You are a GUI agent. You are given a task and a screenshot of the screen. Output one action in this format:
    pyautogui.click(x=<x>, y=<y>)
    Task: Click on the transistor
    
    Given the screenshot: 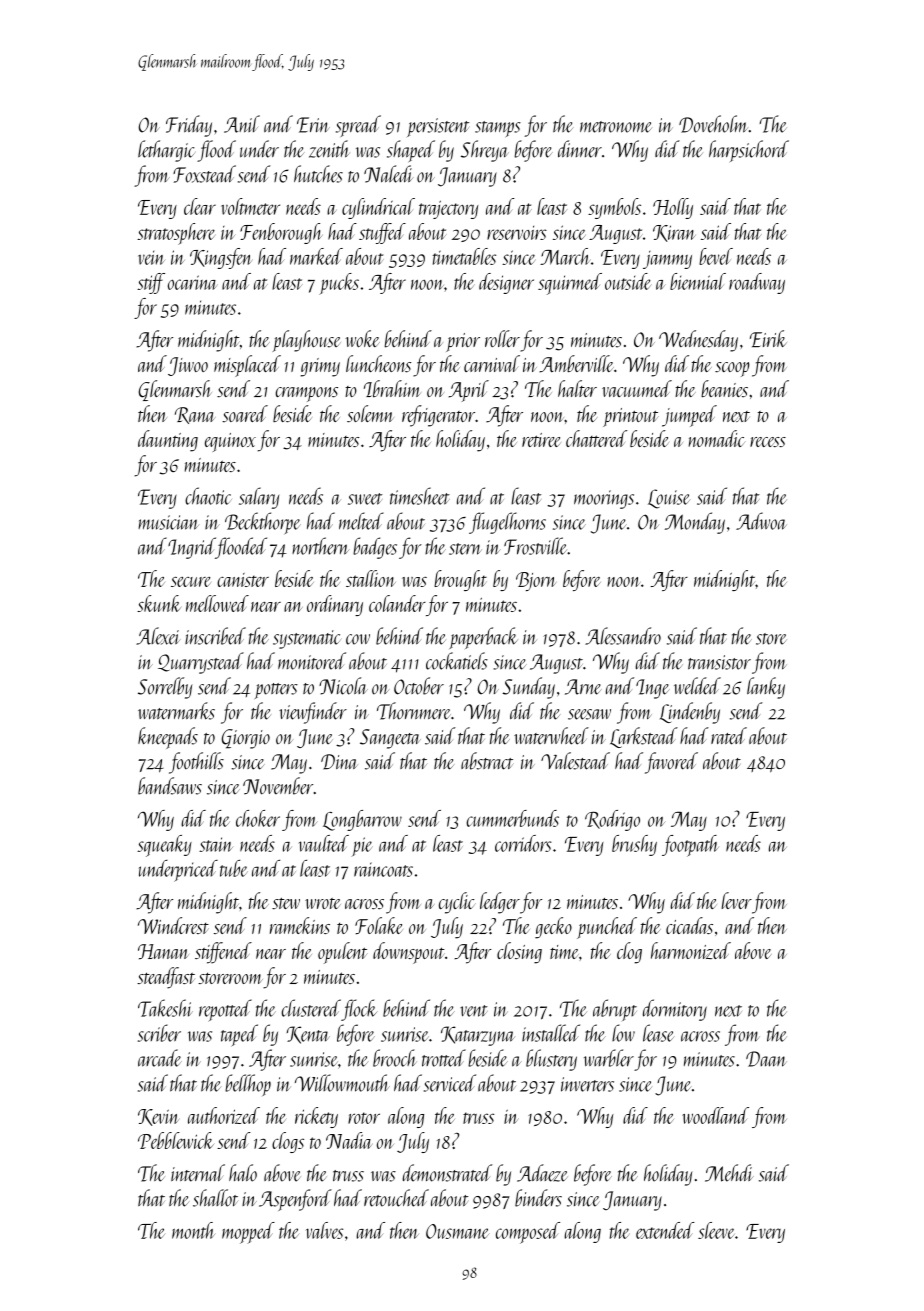 What is the action you would take?
    pyautogui.click(x=719, y=662)
